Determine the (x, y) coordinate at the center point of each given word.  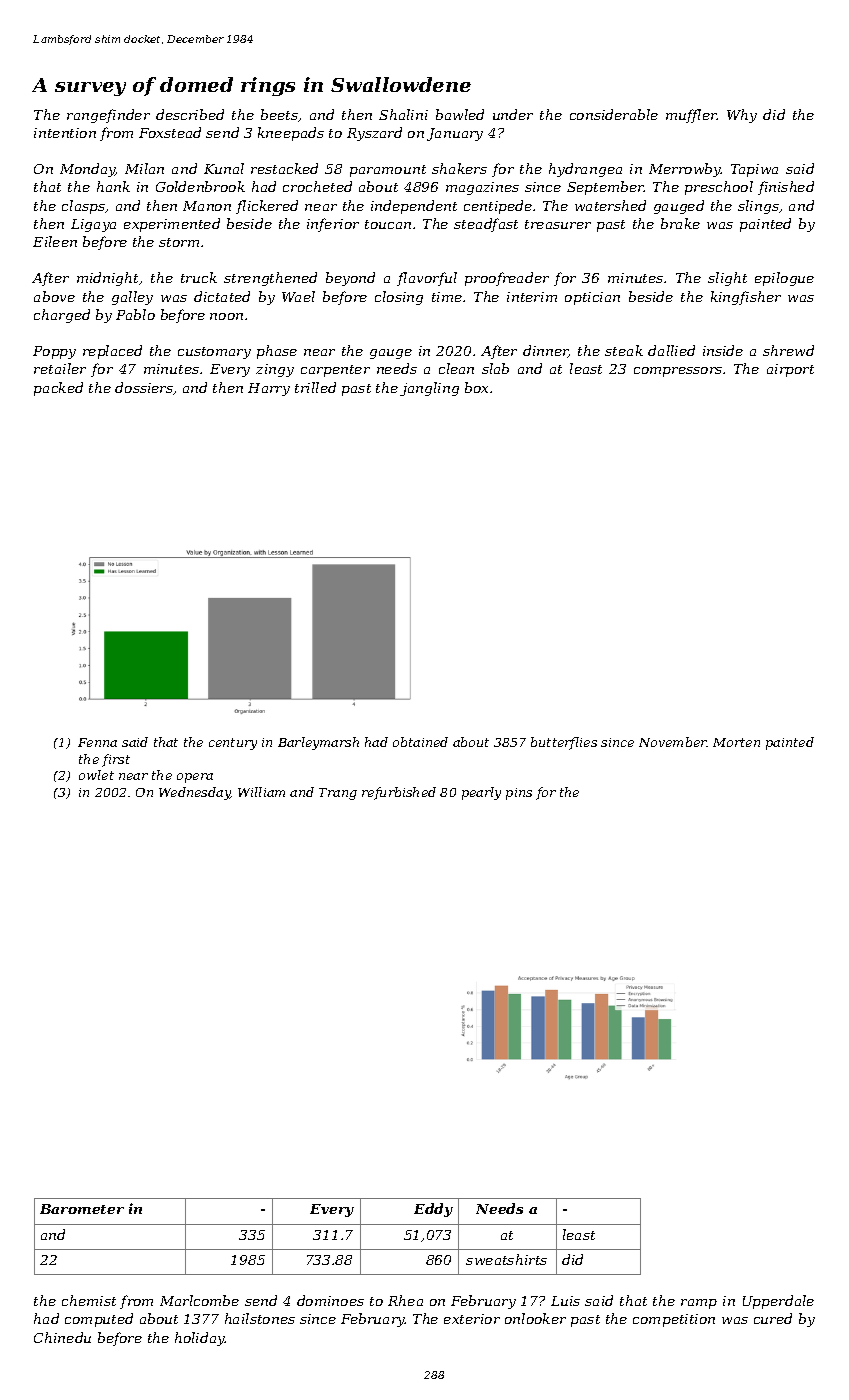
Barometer (82, 1209)
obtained (420, 742)
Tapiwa (754, 170)
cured (773, 1318)
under (513, 114)
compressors (678, 372)
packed (58, 389)
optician (592, 298)
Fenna (97, 742)
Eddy (433, 1210)
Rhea (405, 1300)
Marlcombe (199, 1300)
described (190, 114)
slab (495, 368)
